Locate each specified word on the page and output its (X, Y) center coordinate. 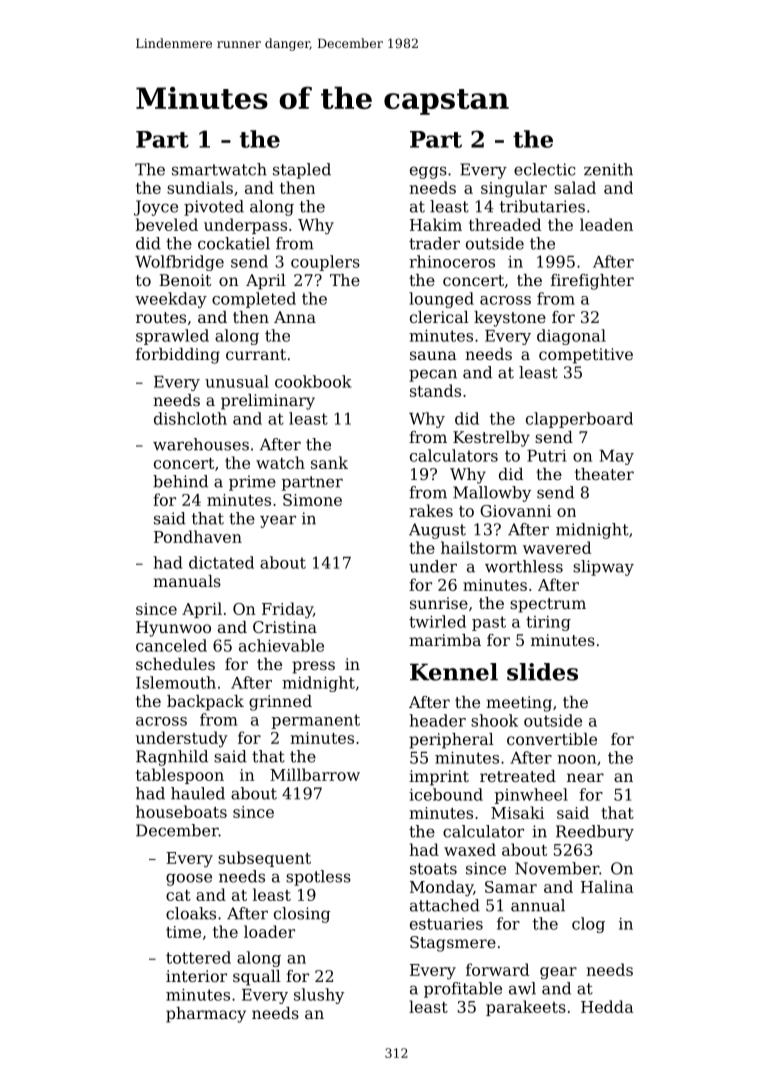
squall (257, 978)
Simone (312, 500)
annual (538, 905)
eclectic (544, 169)
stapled (302, 171)
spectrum (548, 605)
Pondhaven (198, 536)
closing (302, 915)
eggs (428, 172)
